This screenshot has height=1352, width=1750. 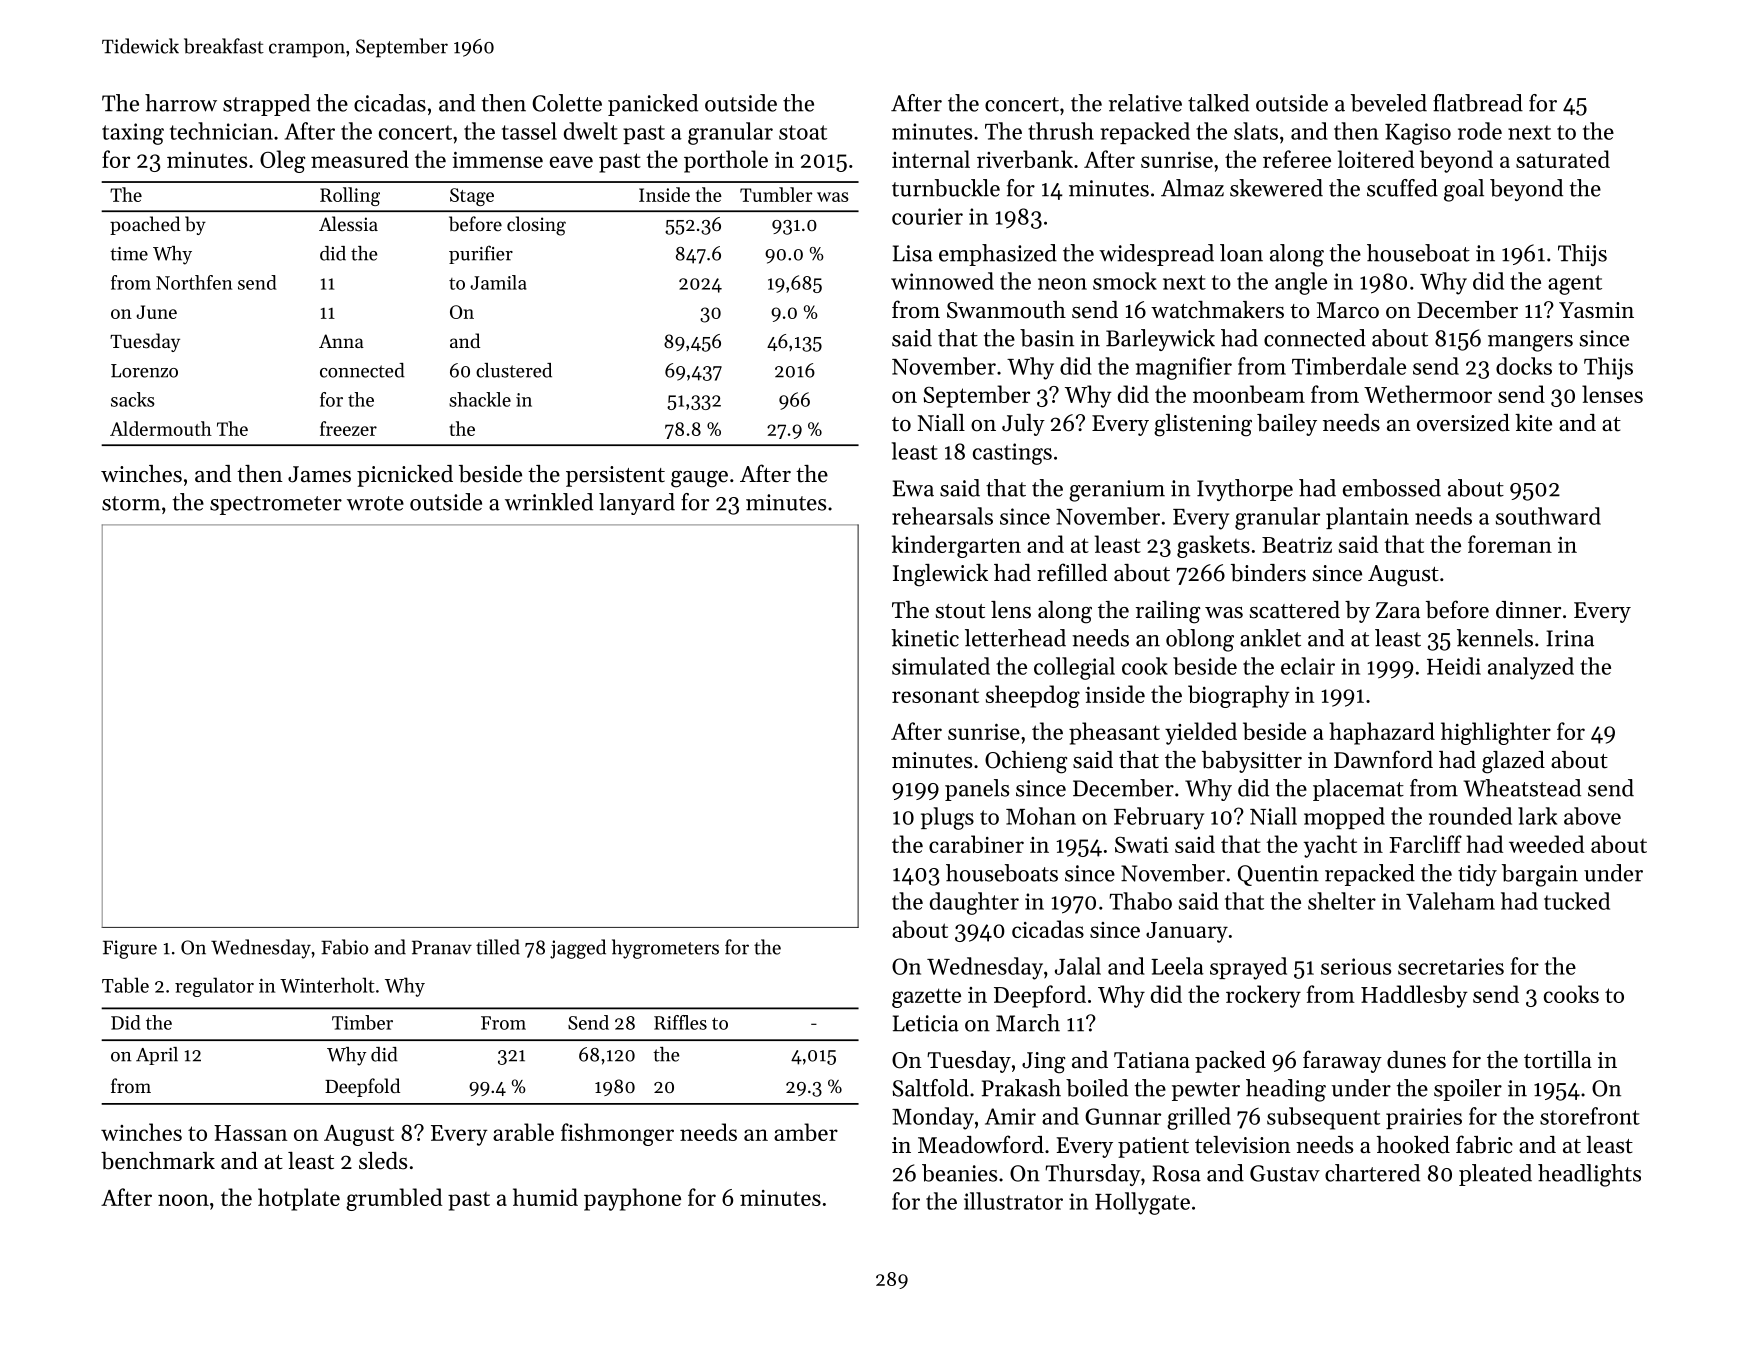 I want to click on simulated, so click(x=941, y=666).
